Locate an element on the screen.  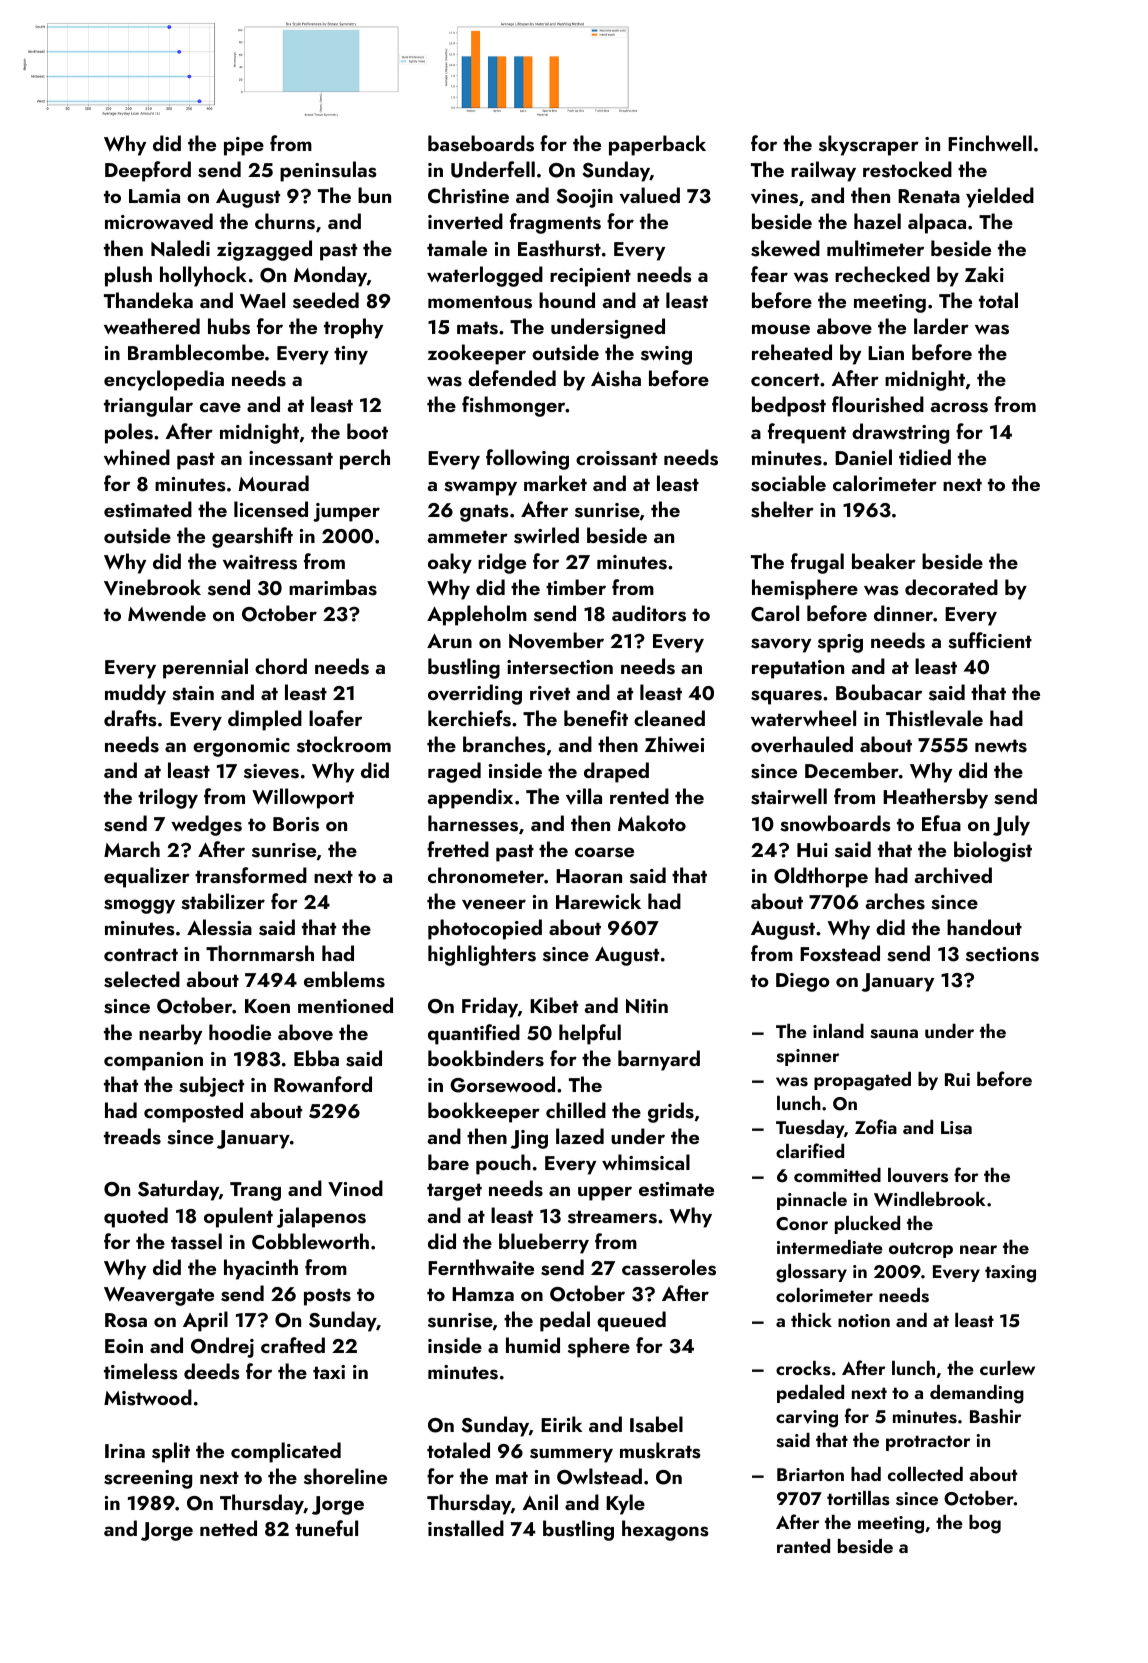
complicated is located at coordinates (286, 1452).
